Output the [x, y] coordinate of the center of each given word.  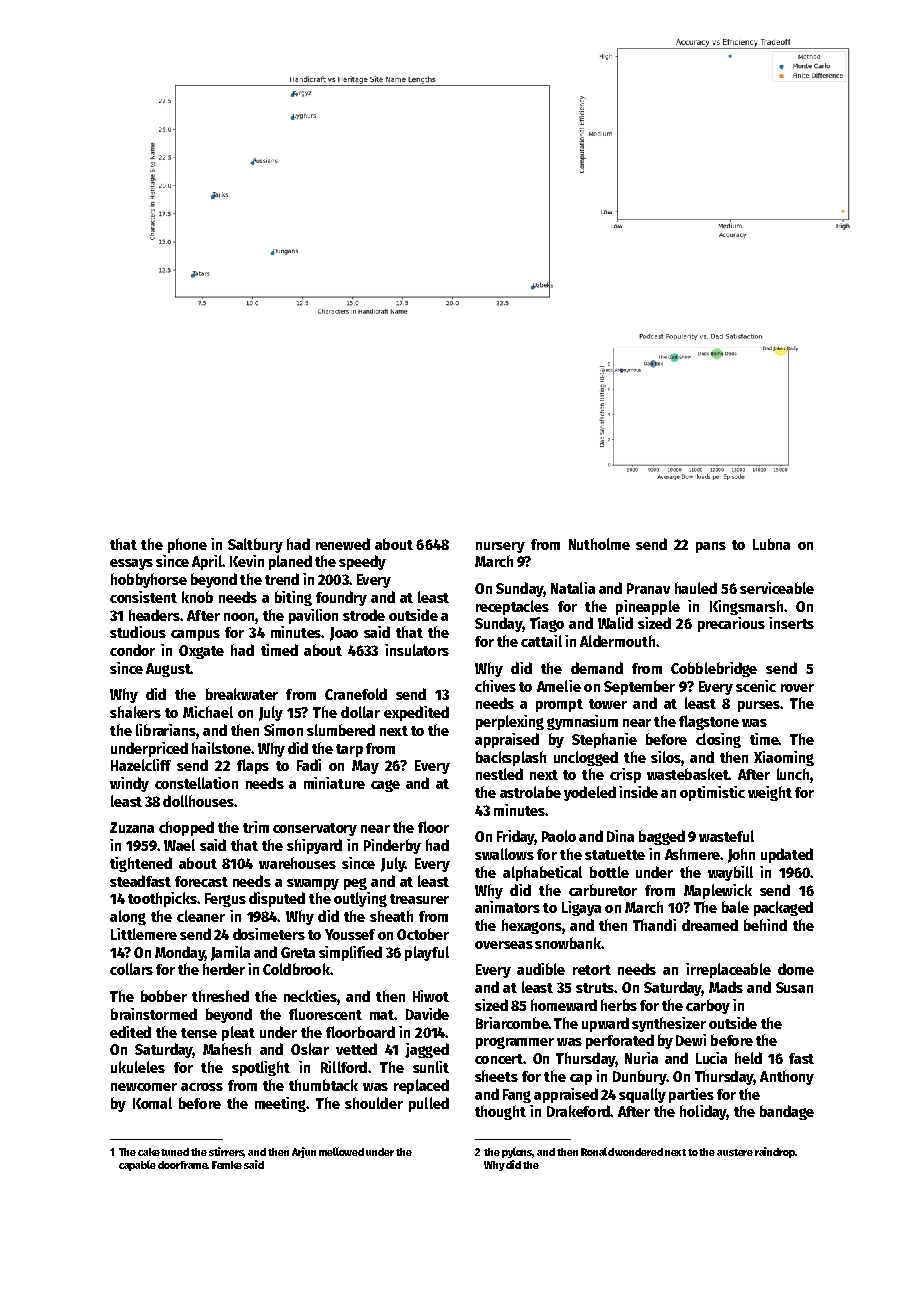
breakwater [242, 694]
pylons [517, 1152]
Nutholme [599, 544]
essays [131, 564]
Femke [227, 1165]
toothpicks [162, 899]
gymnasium [582, 722]
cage [385, 786]
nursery [500, 547]
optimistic [712, 793]
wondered [639, 1152]
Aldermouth [617, 641]
